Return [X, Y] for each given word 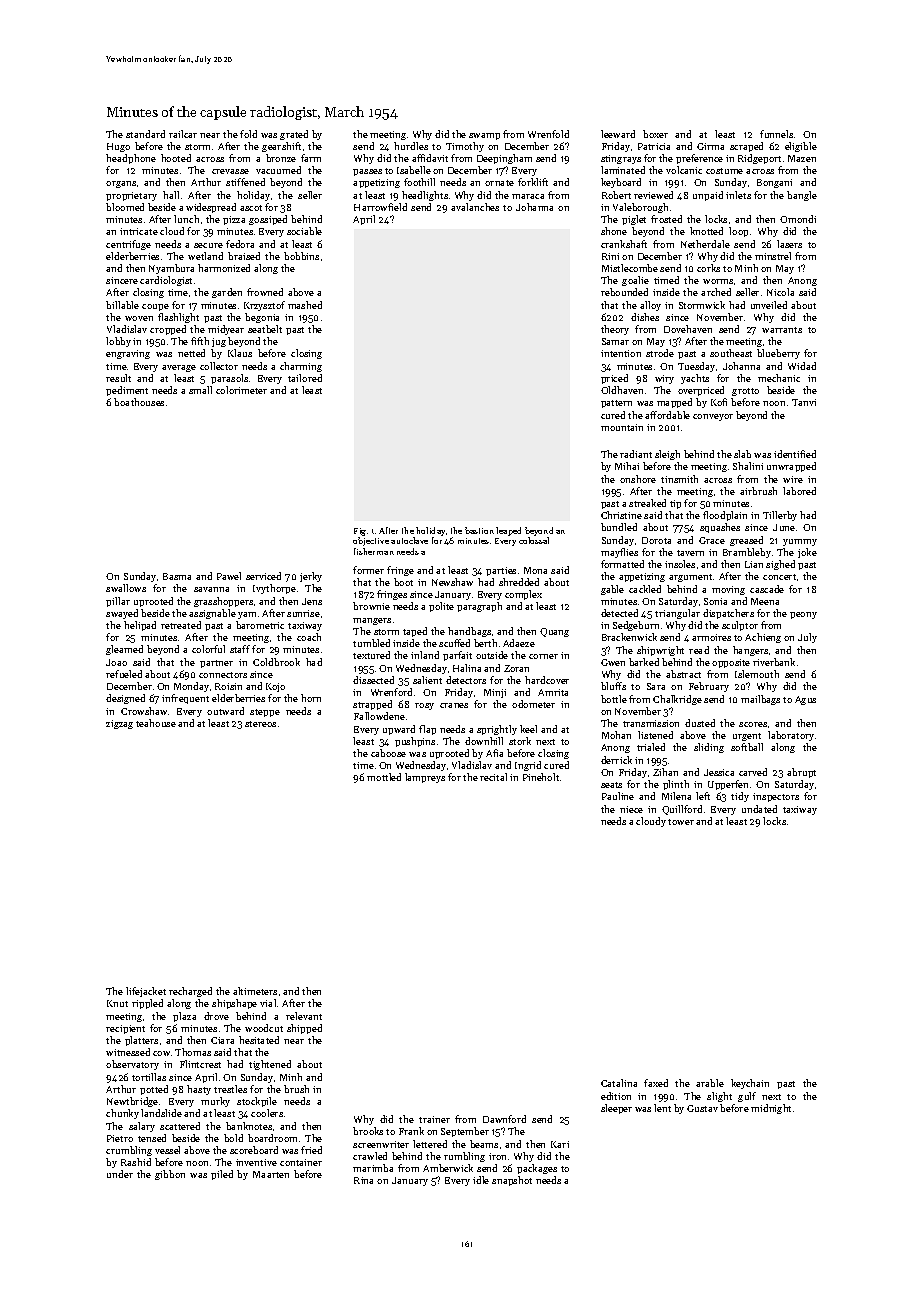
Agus [805, 700]
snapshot [512, 1181]
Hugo [118, 147]
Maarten [271, 1174]
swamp [484, 136]
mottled [384, 777]
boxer [655, 134]
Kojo [275, 687]
